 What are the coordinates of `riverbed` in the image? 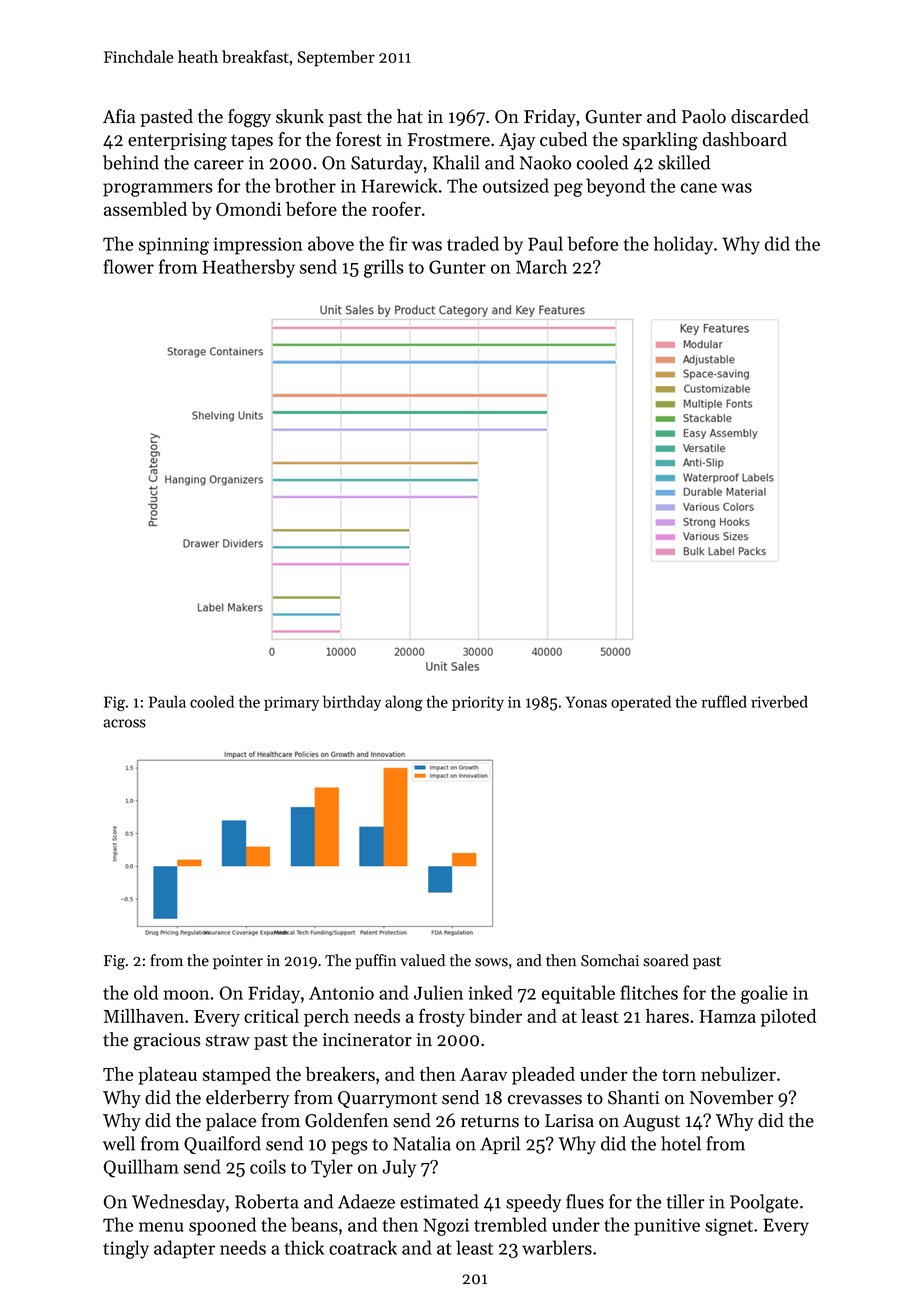 It's located at (779, 701).
